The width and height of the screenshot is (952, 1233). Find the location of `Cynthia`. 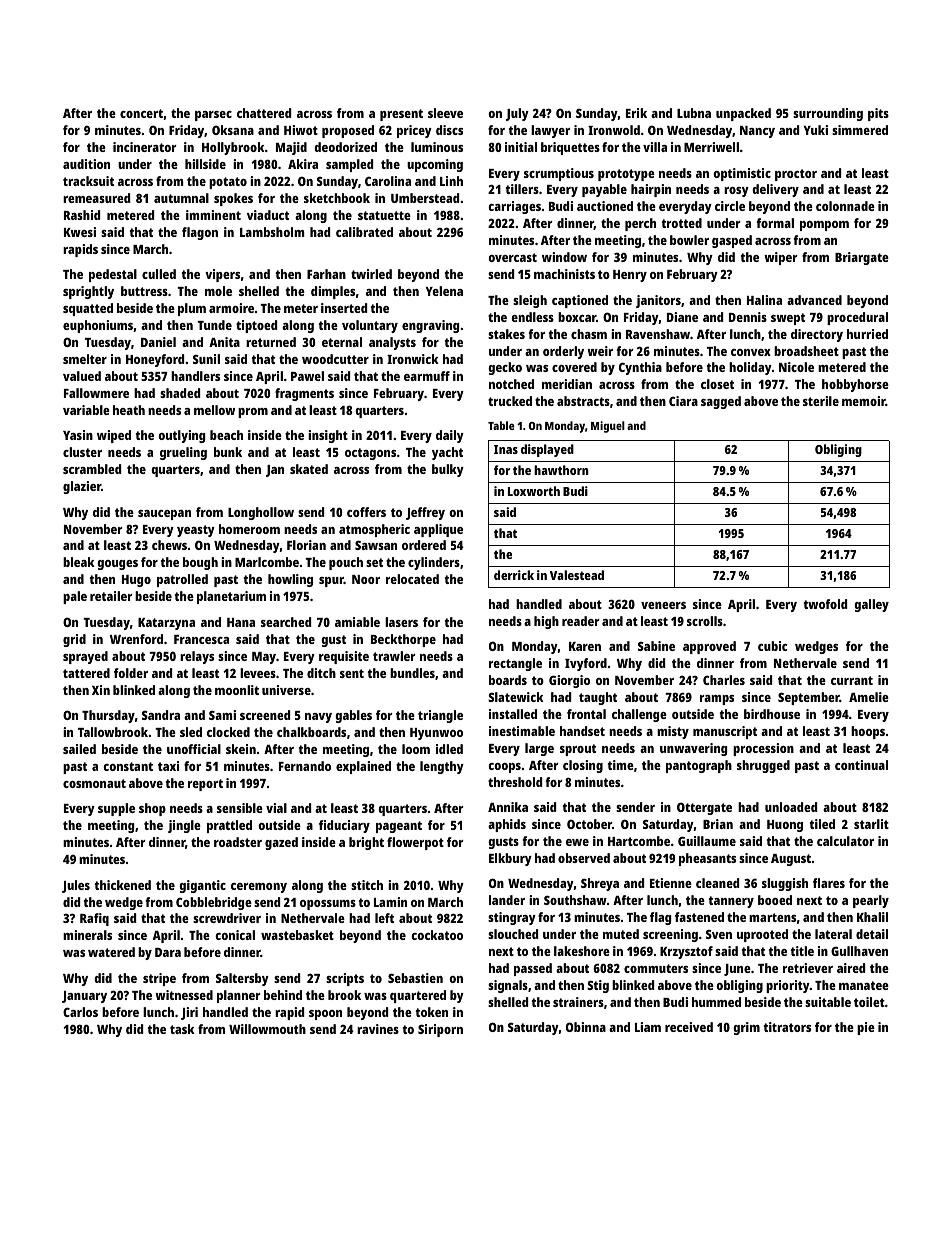

Cynthia is located at coordinates (640, 368).
